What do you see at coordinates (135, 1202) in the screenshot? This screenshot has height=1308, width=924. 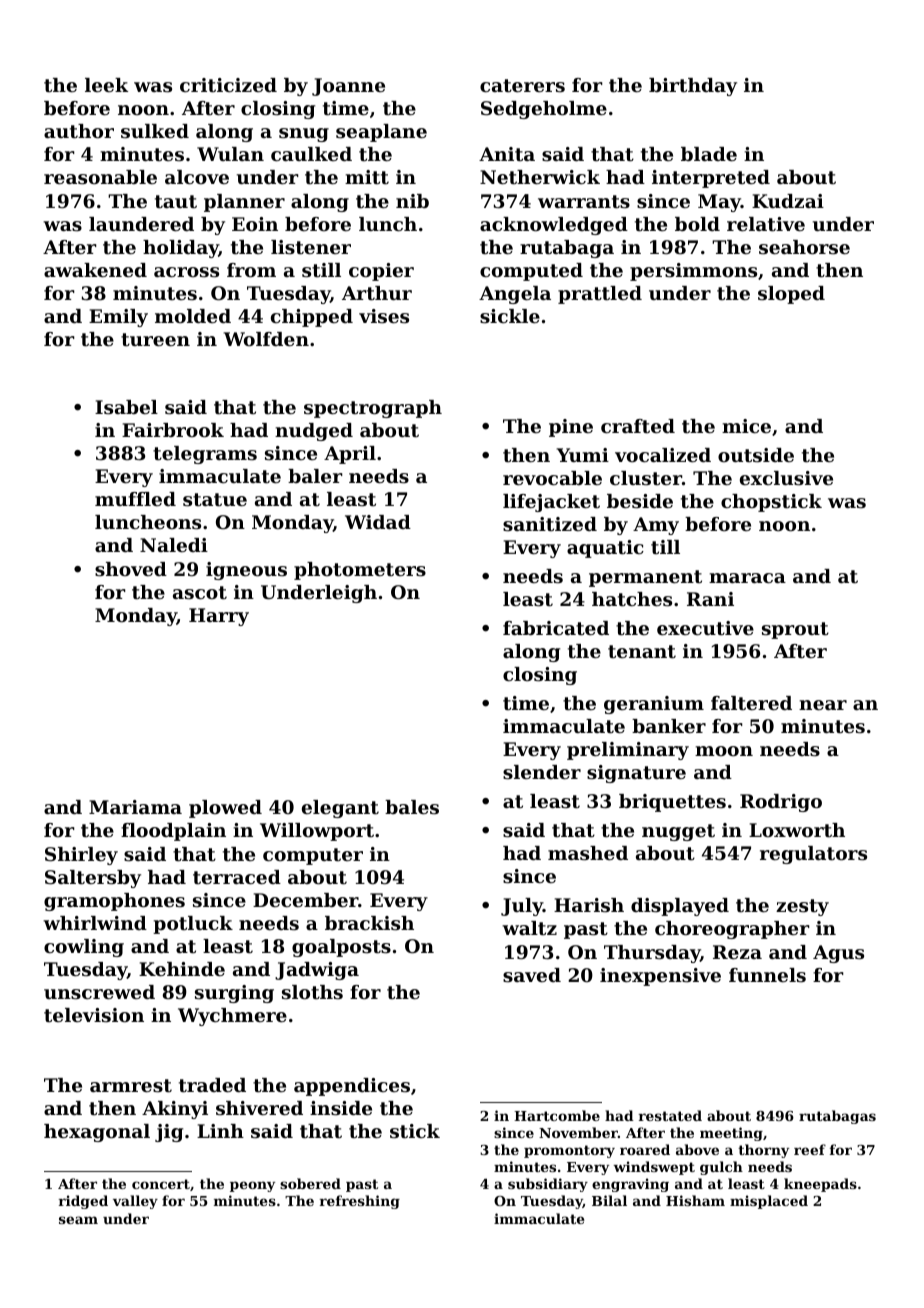 I see `valley` at bounding box center [135, 1202].
